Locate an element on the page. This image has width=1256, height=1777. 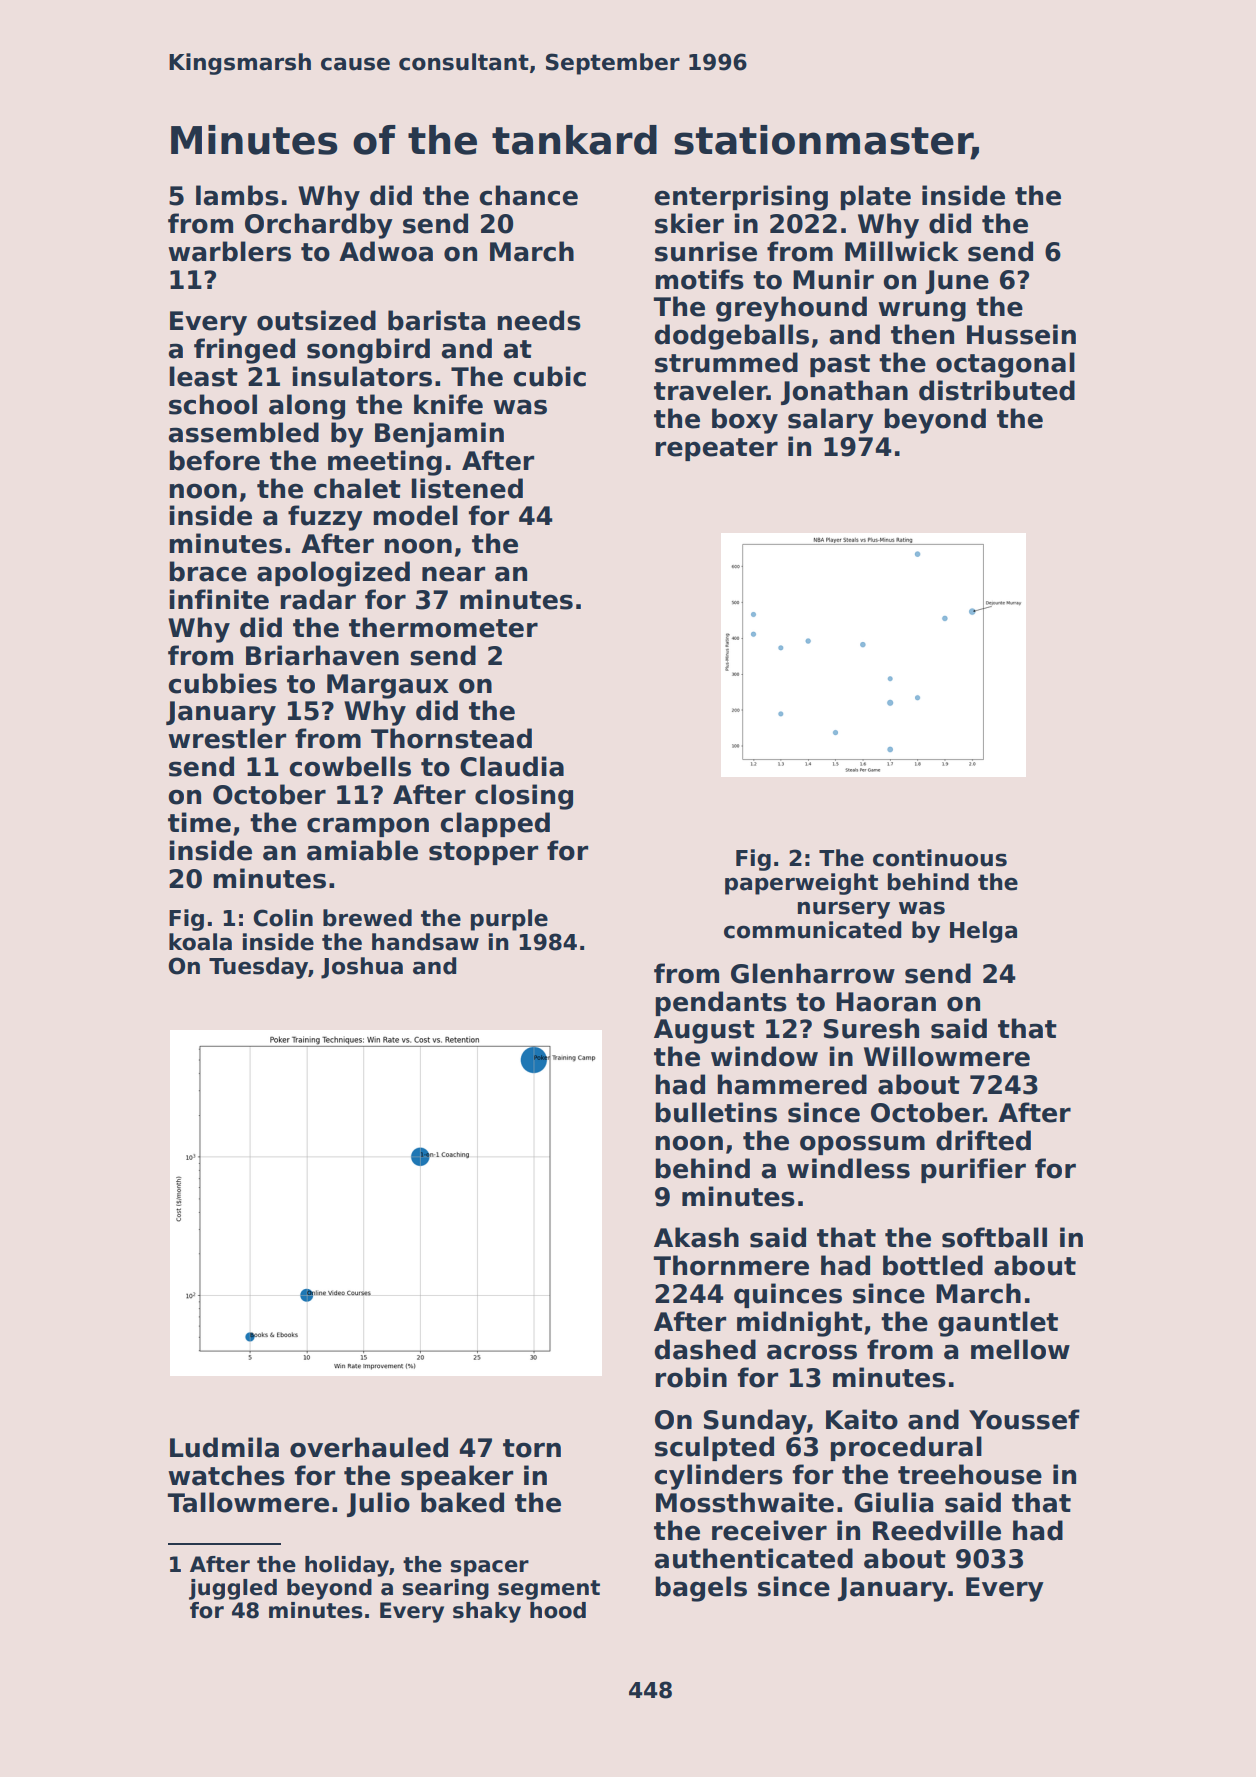
Millwick is located at coordinates (902, 251).
